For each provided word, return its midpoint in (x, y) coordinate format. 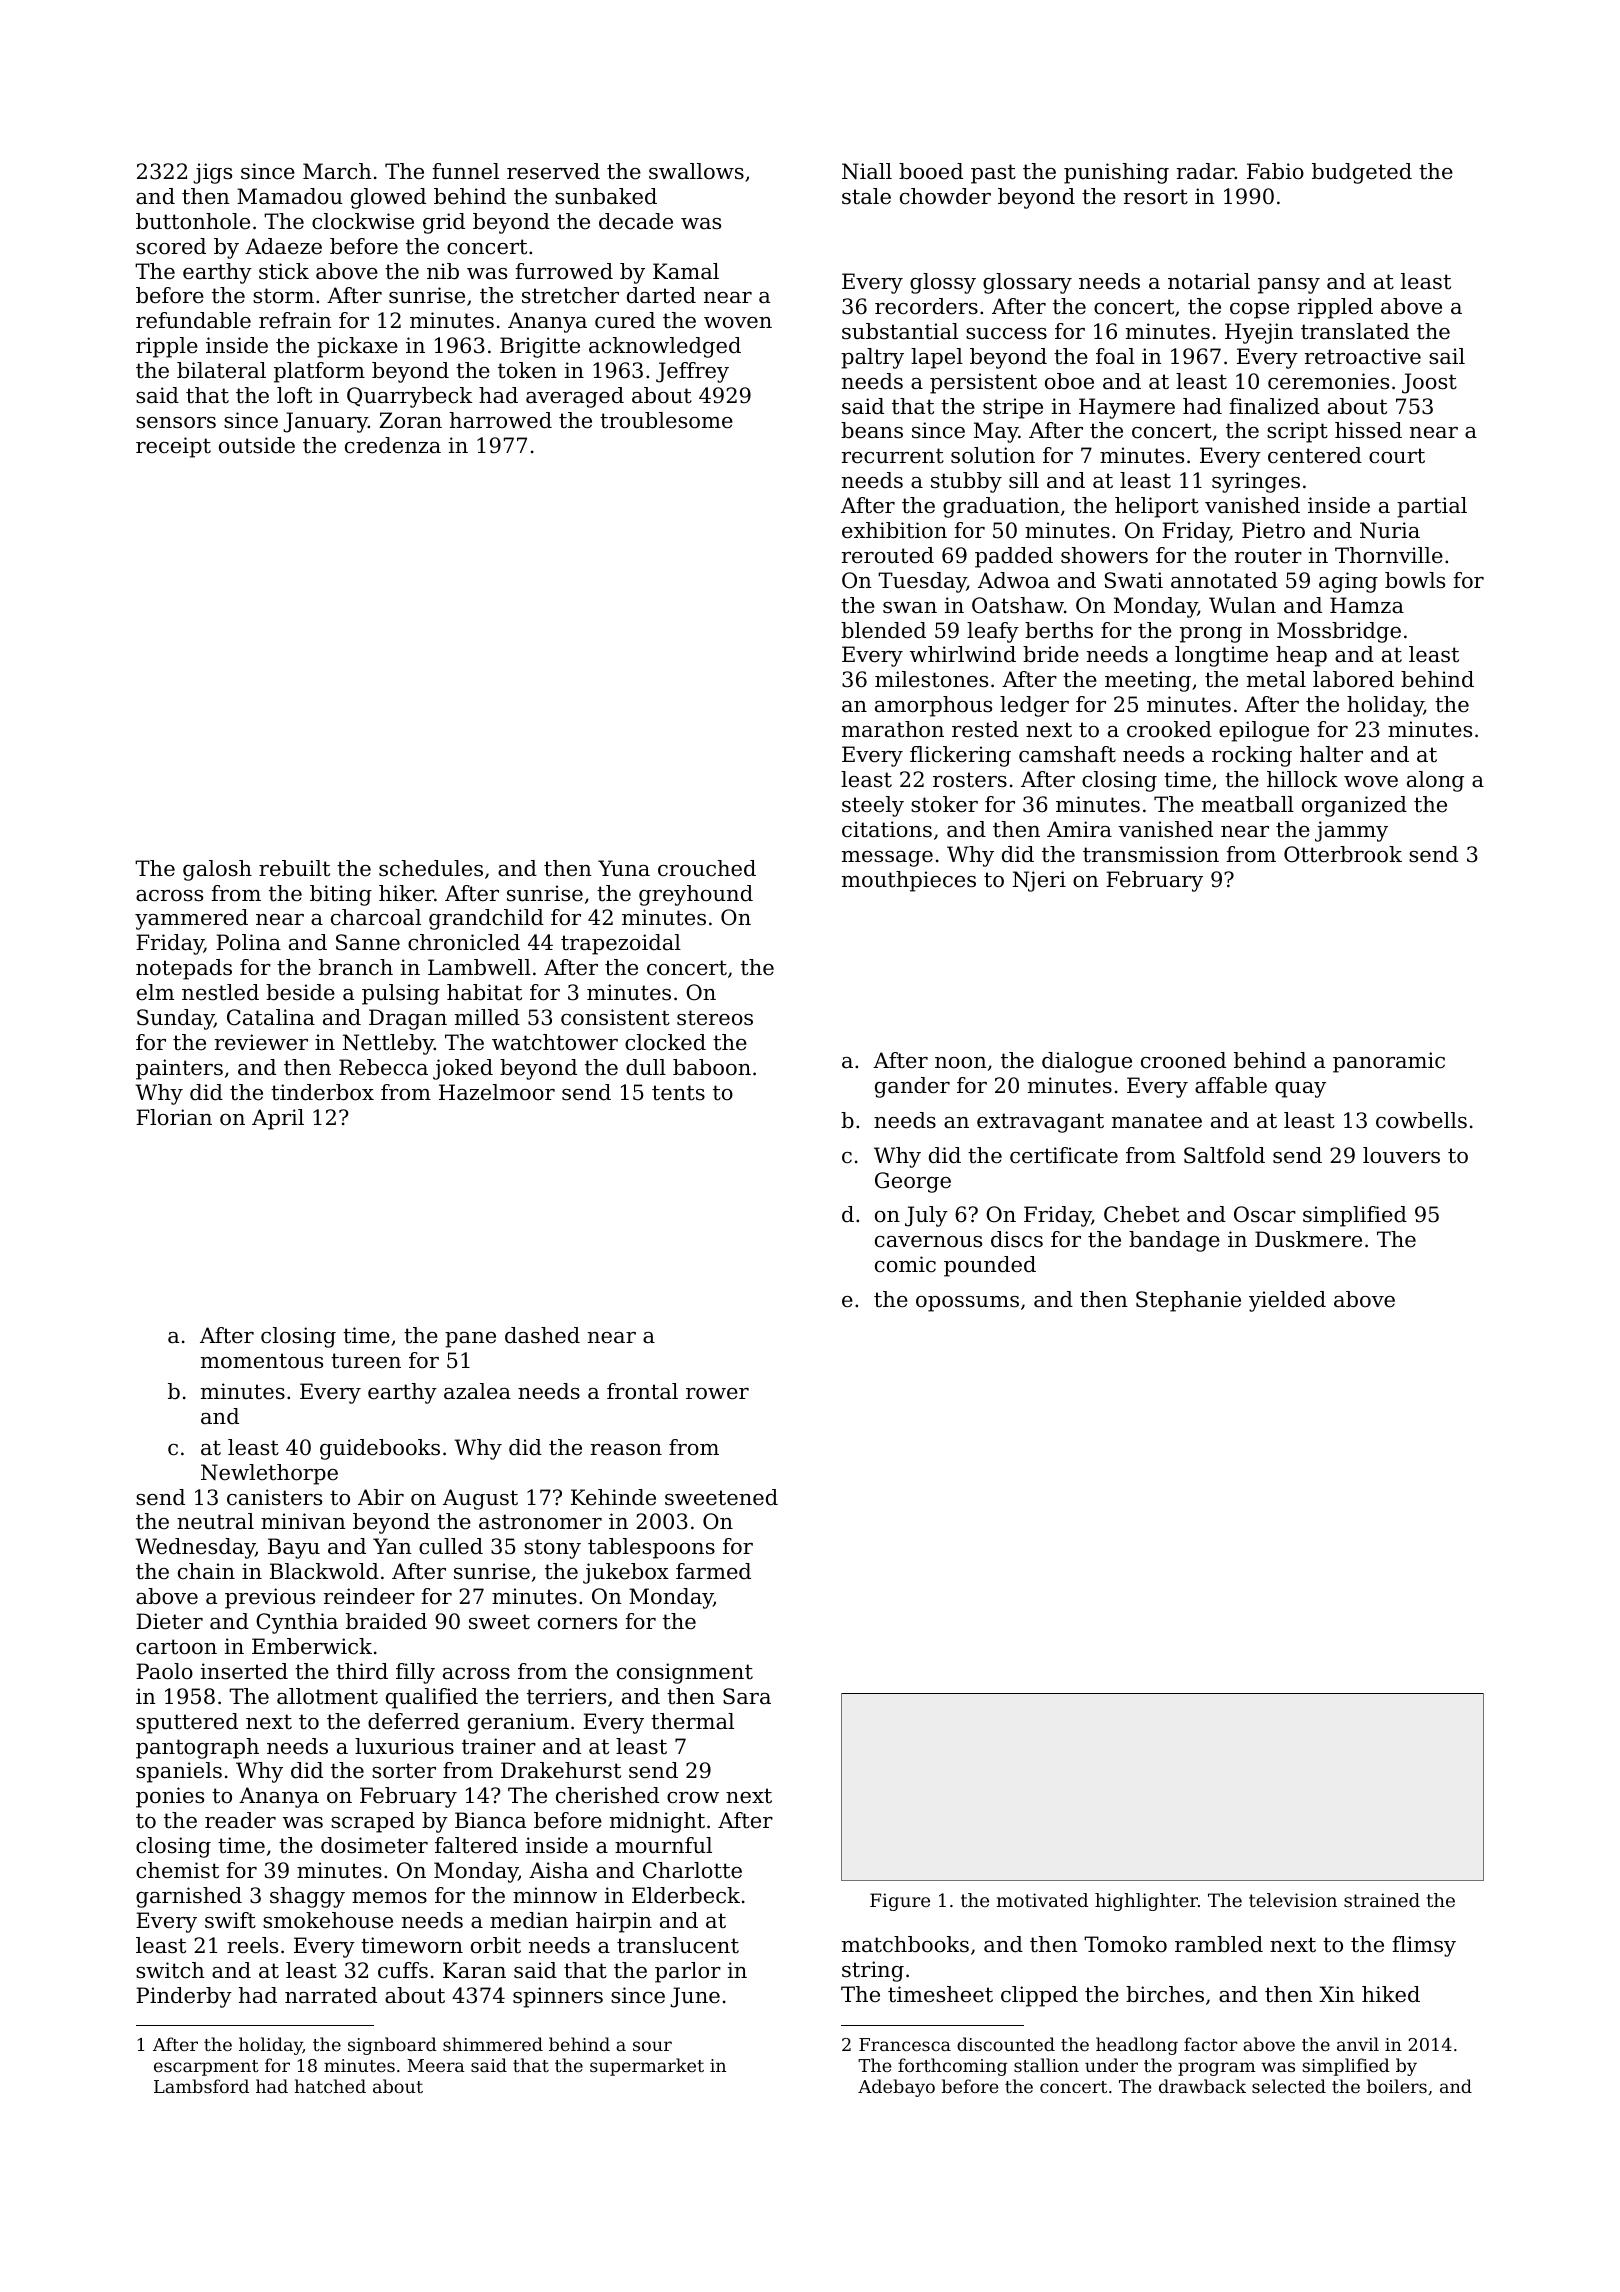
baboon (712, 1067)
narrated (331, 1995)
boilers (1397, 2086)
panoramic (1389, 1062)
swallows (696, 171)
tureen (366, 1361)
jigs (212, 173)
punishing (1116, 173)
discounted (1006, 2044)
